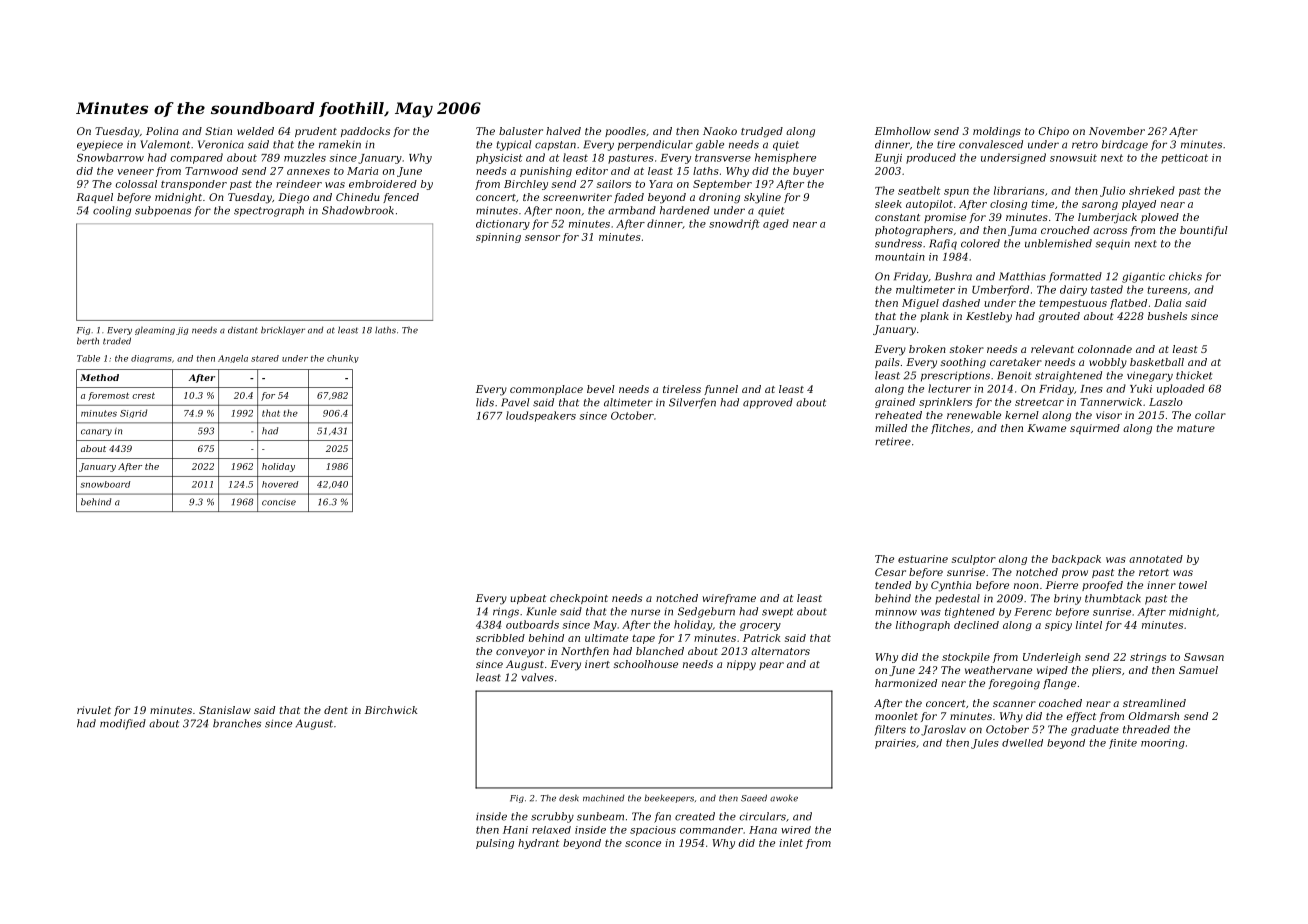 The width and height of the document is (1308, 924). Describe the element at coordinates (1117, 131) in the document. I see `November` at that location.
